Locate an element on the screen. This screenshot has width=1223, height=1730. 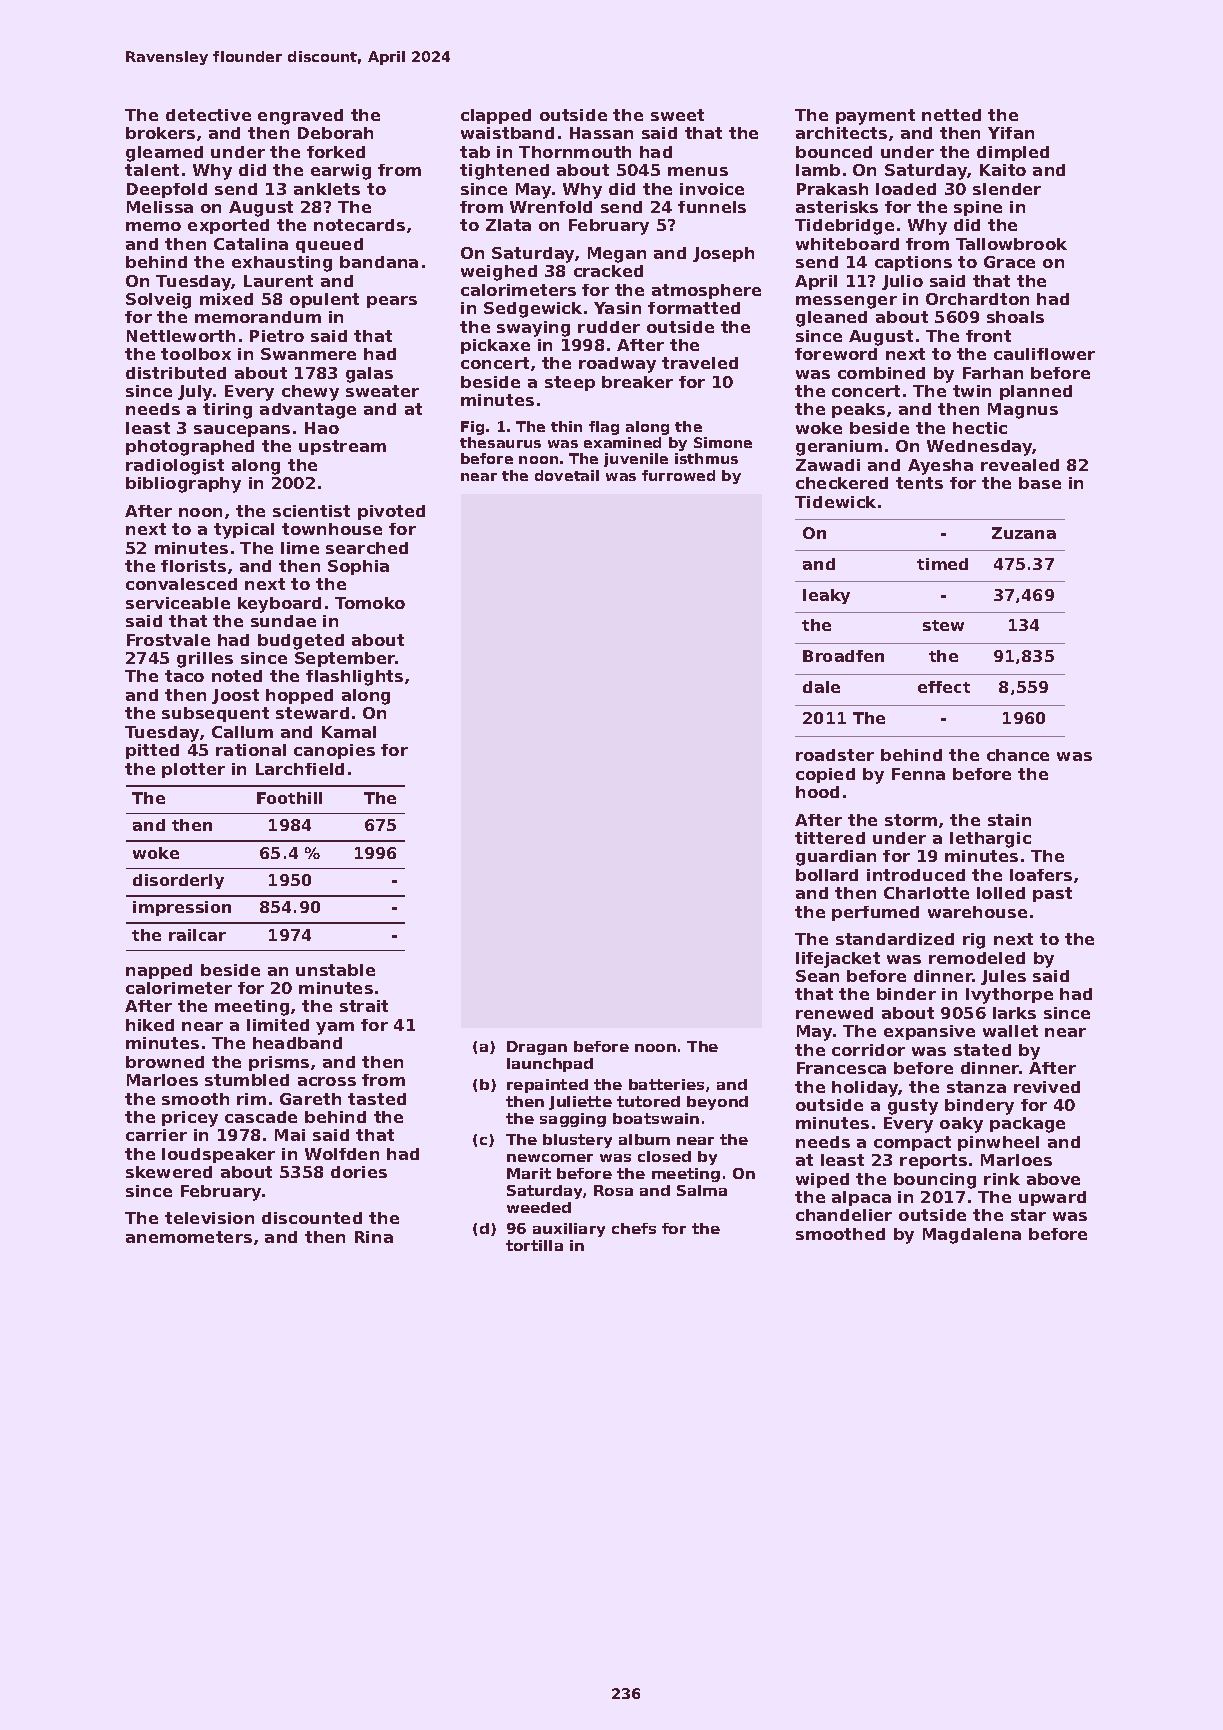
clapped is located at coordinates (496, 116).
